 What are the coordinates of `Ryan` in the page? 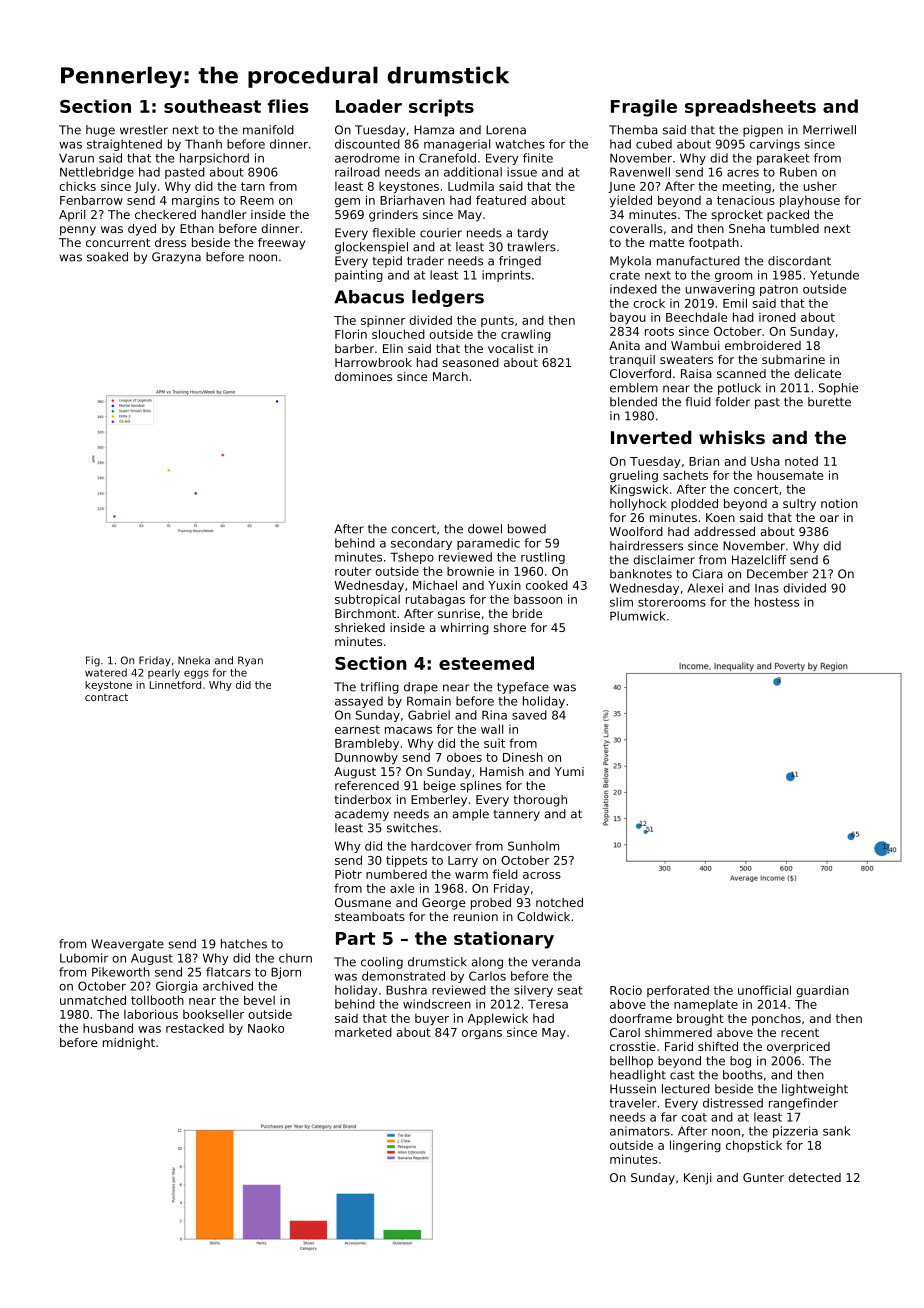 It's located at (250, 661).
